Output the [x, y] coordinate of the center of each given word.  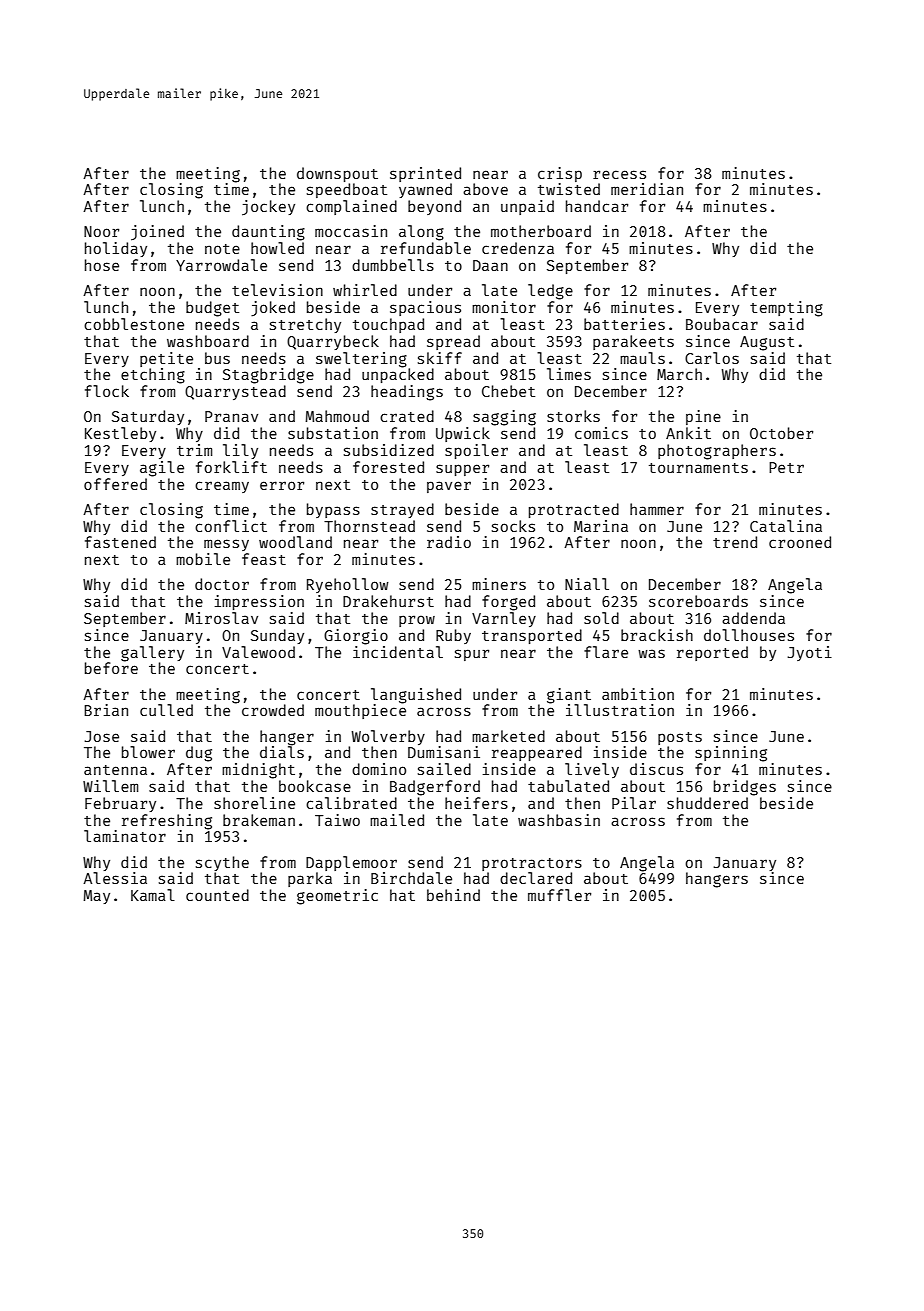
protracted [574, 510]
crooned [800, 542]
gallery [152, 654]
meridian [647, 189]
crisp [560, 174]
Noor [101, 231]
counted [217, 895]
